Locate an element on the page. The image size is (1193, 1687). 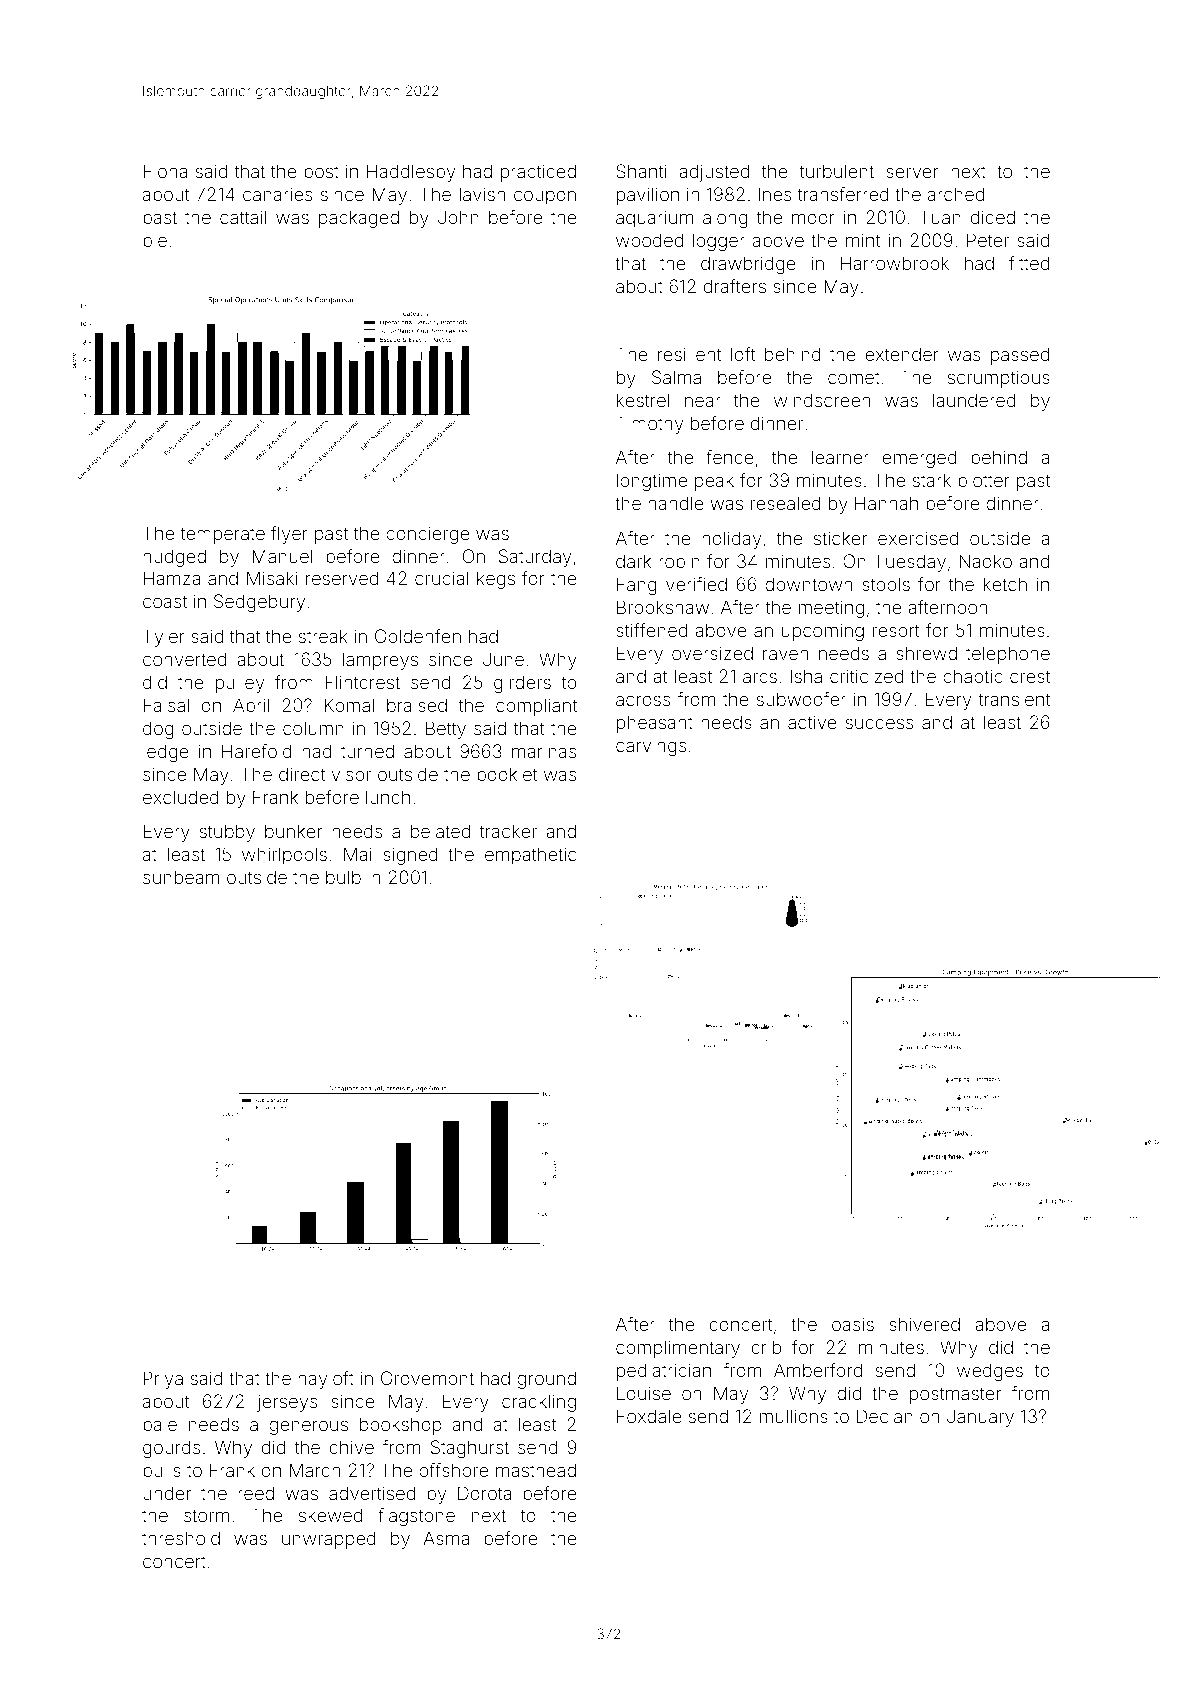
dark is located at coordinates (633, 561).
